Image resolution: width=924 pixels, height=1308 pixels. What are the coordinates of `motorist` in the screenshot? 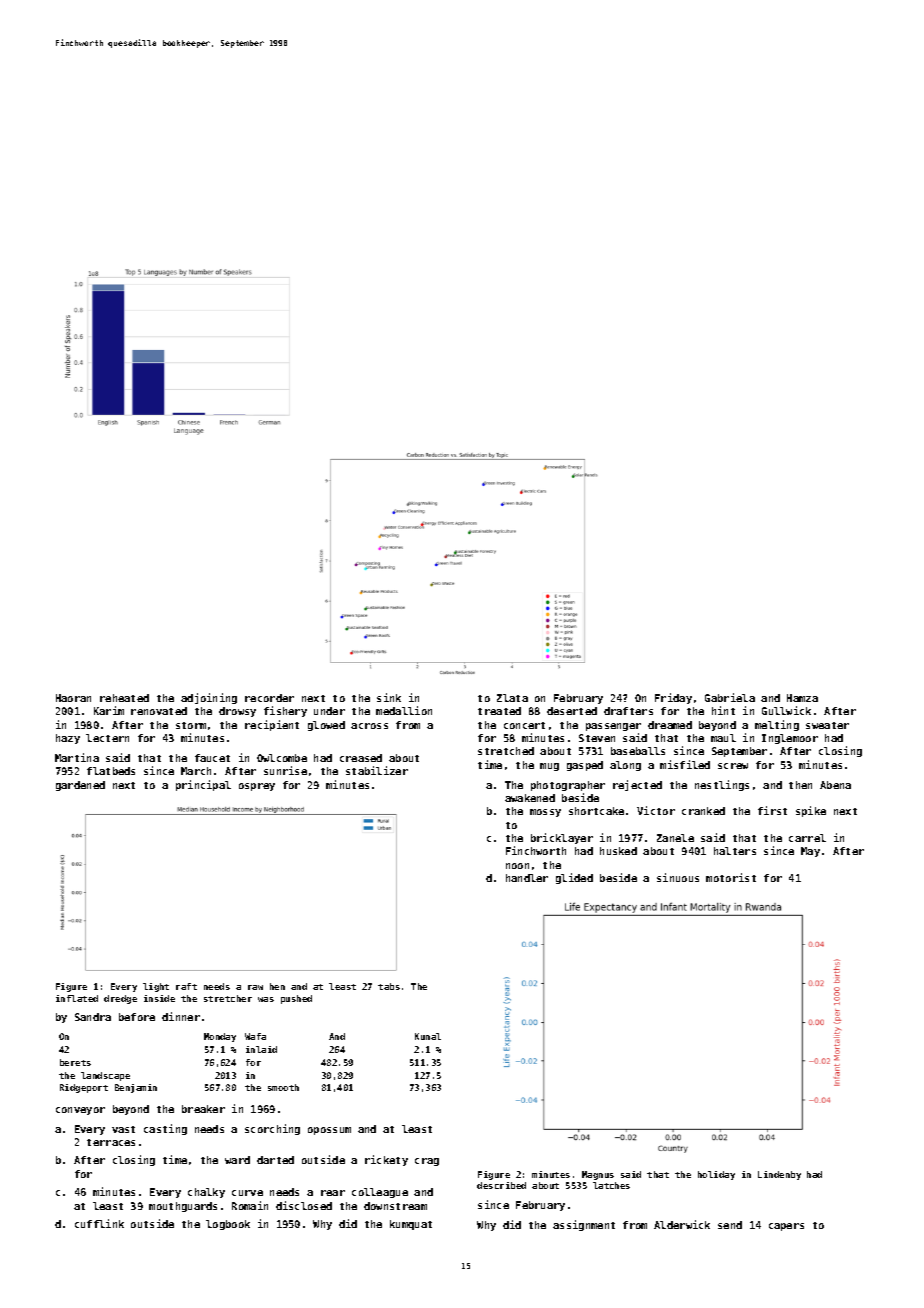 It's located at (731, 877).
